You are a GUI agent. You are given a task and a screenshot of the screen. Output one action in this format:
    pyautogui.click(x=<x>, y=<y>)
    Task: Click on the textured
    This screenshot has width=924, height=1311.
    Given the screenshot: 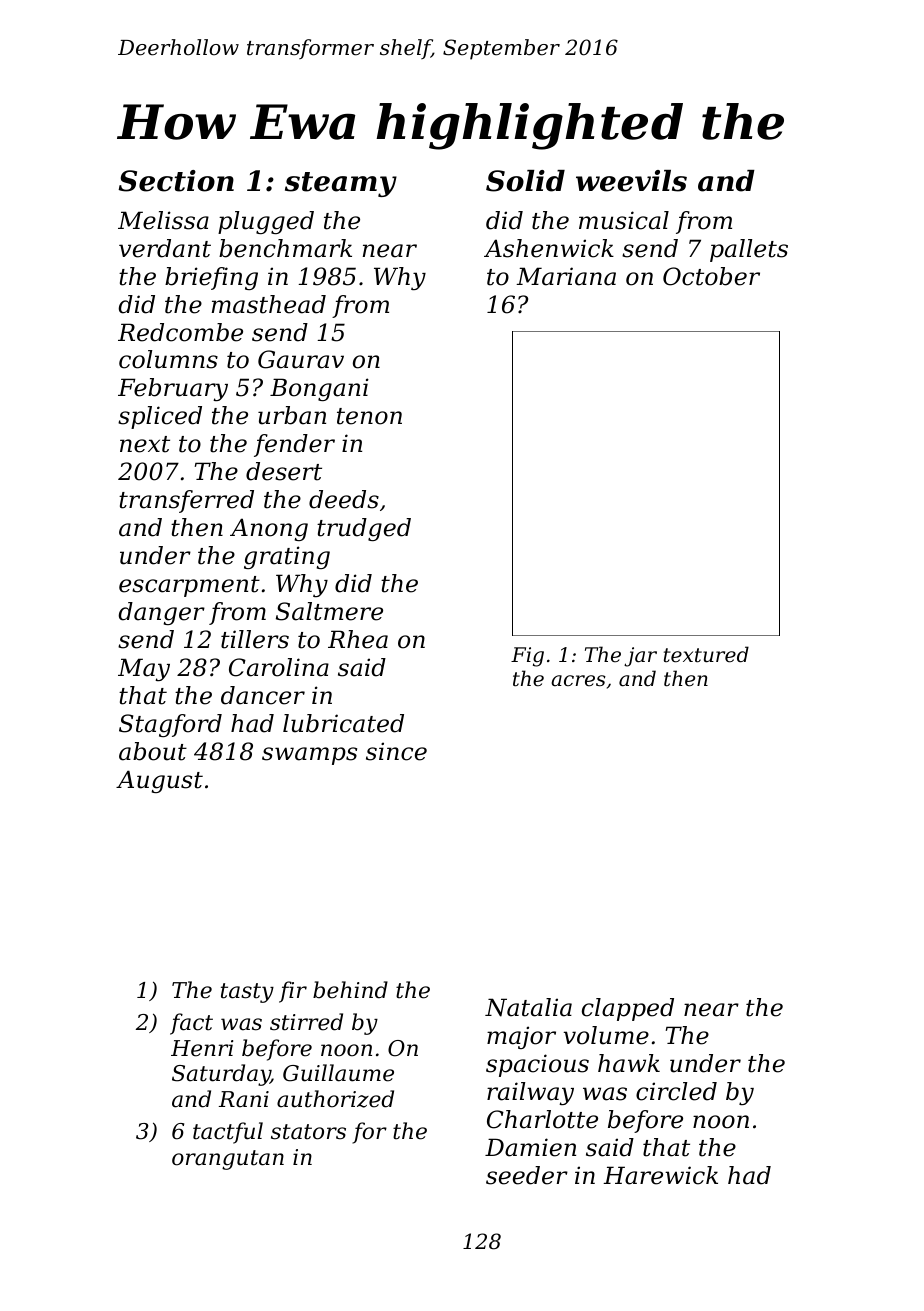 What is the action you would take?
    pyautogui.click(x=706, y=654)
